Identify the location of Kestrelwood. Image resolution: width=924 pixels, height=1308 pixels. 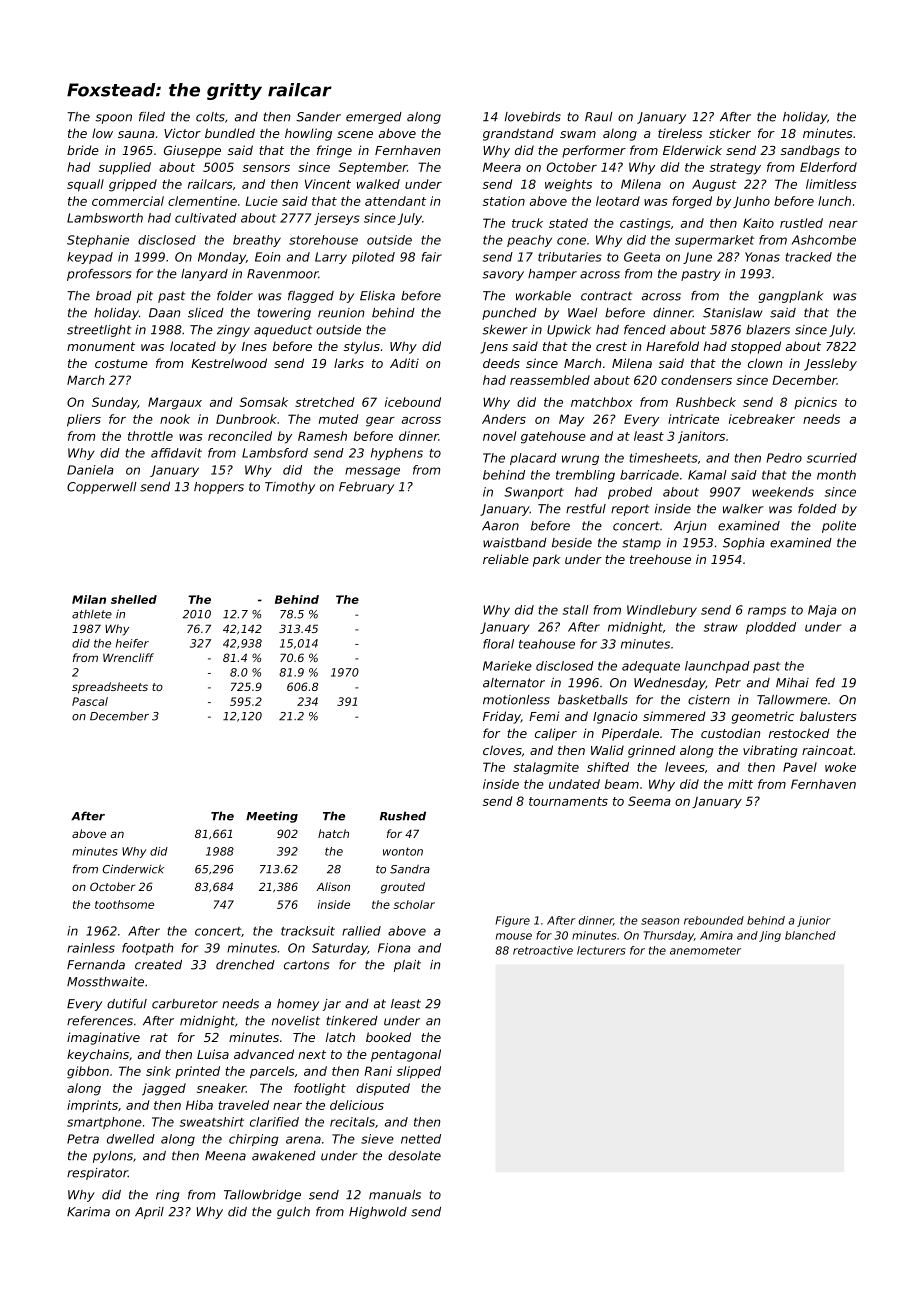
(229, 363).
